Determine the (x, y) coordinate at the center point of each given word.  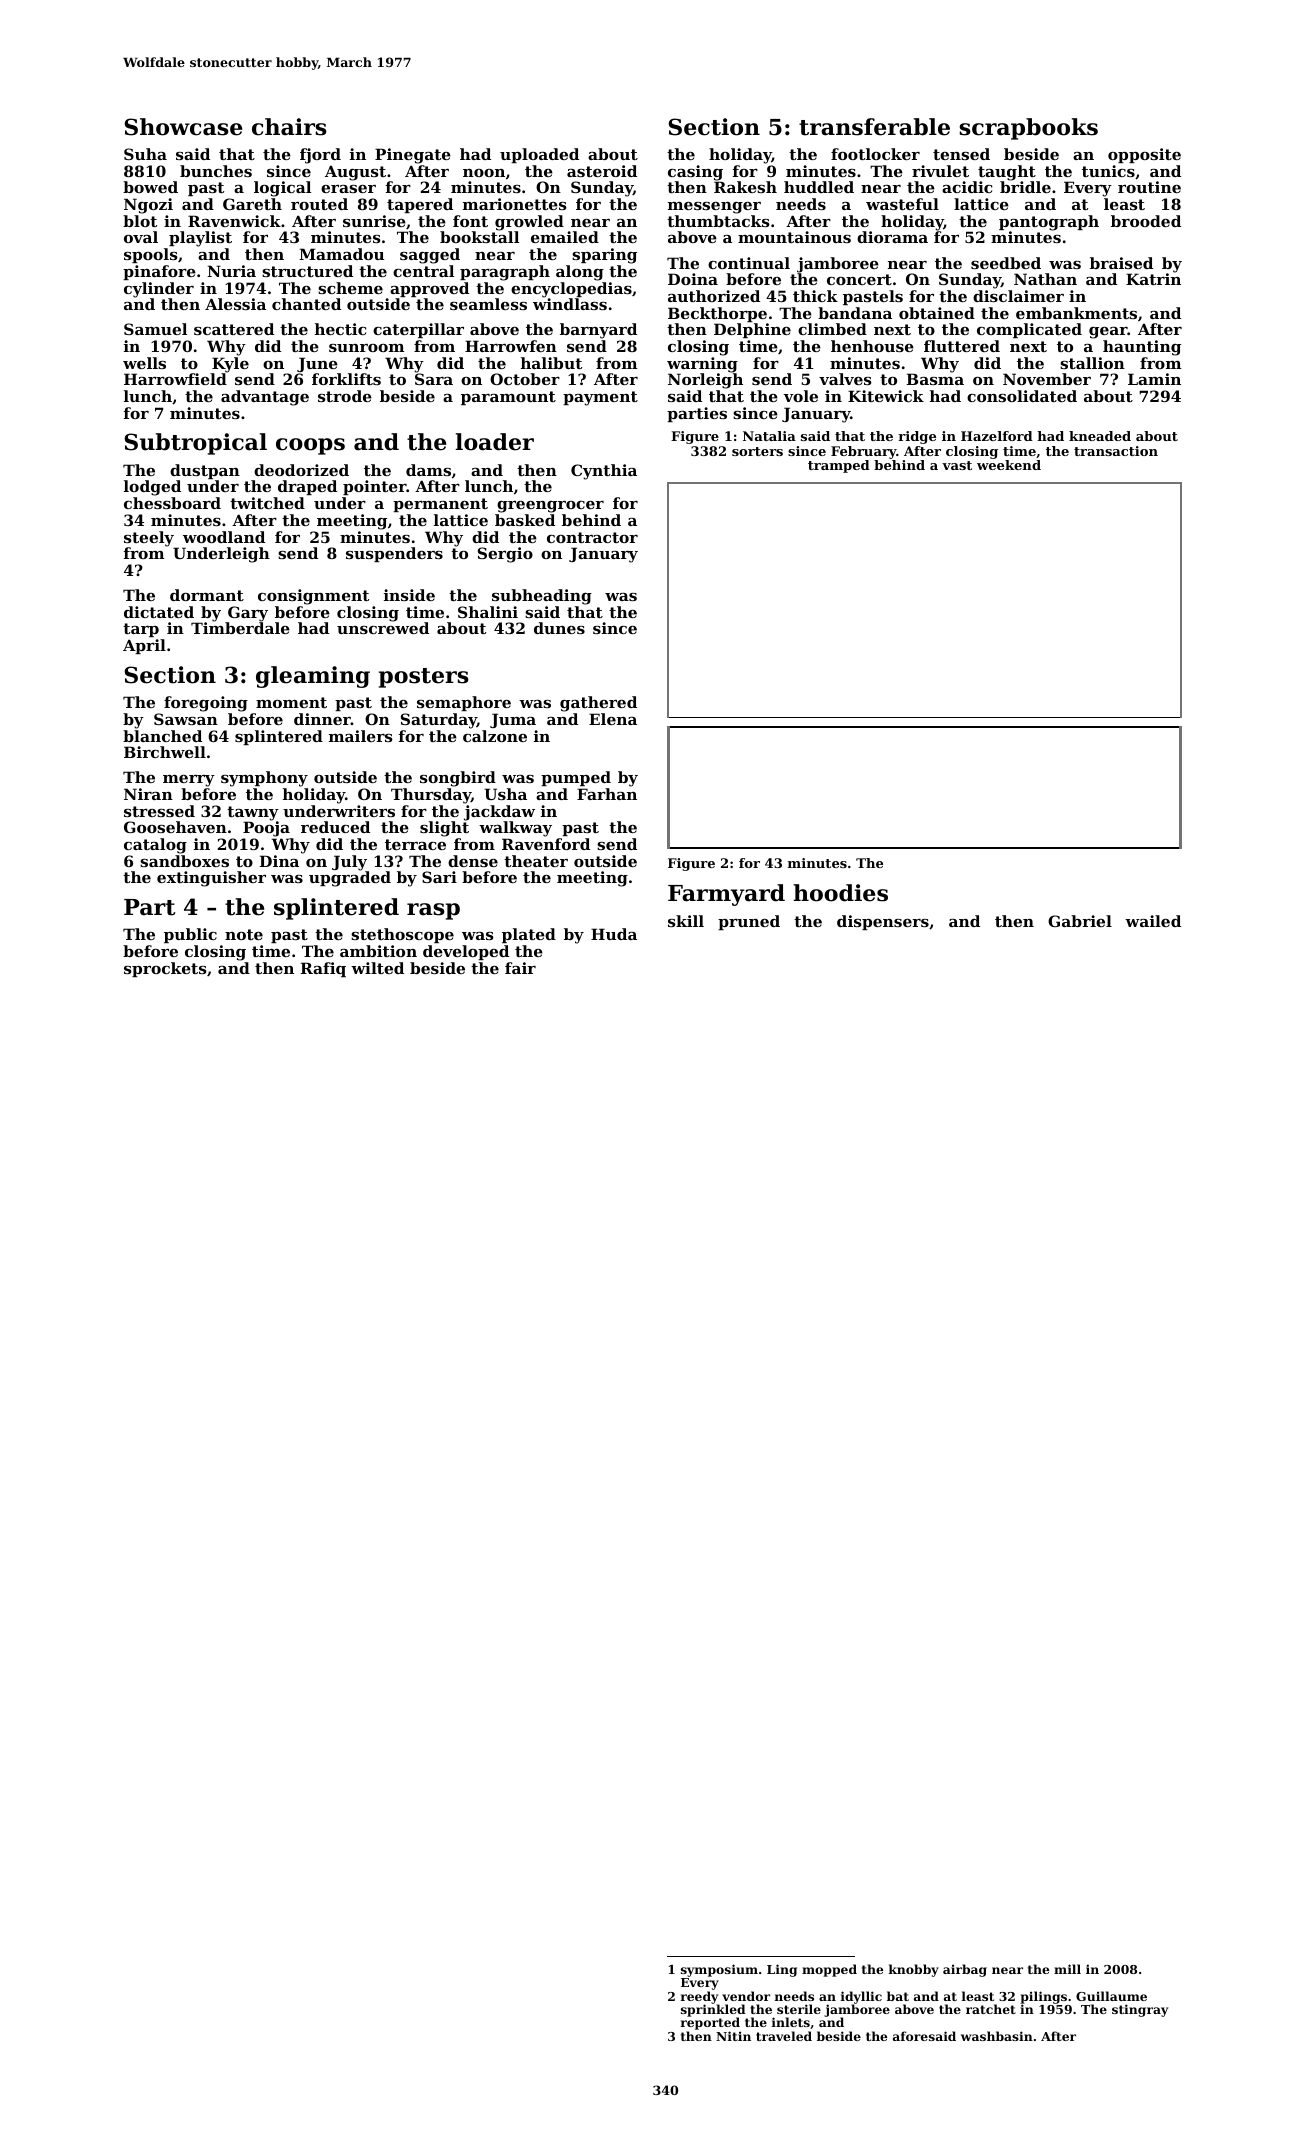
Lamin (1154, 379)
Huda (614, 934)
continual (749, 263)
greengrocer (550, 507)
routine (1149, 187)
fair (520, 968)
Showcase (183, 127)
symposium (719, 1970)
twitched (267, 503)
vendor (746, 1996)
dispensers (883, 922)
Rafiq (323, 969)
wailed (1153, 921)
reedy (700, 1998)
